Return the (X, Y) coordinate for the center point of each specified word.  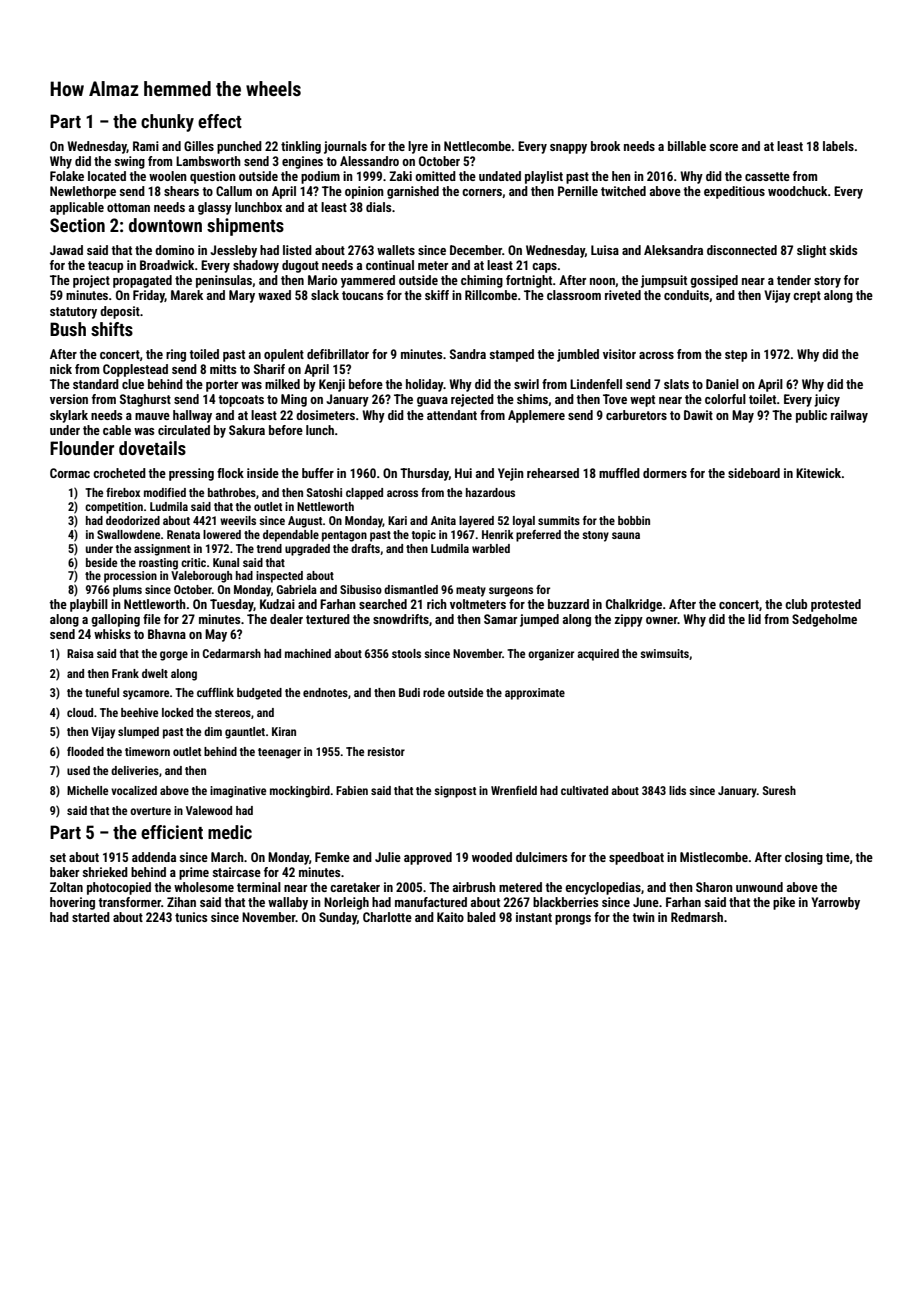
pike (784, 903)
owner (662, 620)
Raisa (80, 653)
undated (500, 176)
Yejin (511, 474)
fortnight (529, 281)
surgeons (511, 592)
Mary (242, 296)
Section (77, 225)
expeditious (734, 192)
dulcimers (541, 857)
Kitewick (818, 473)
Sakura (247, 430)
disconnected (742, 250)
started (91, 917)
